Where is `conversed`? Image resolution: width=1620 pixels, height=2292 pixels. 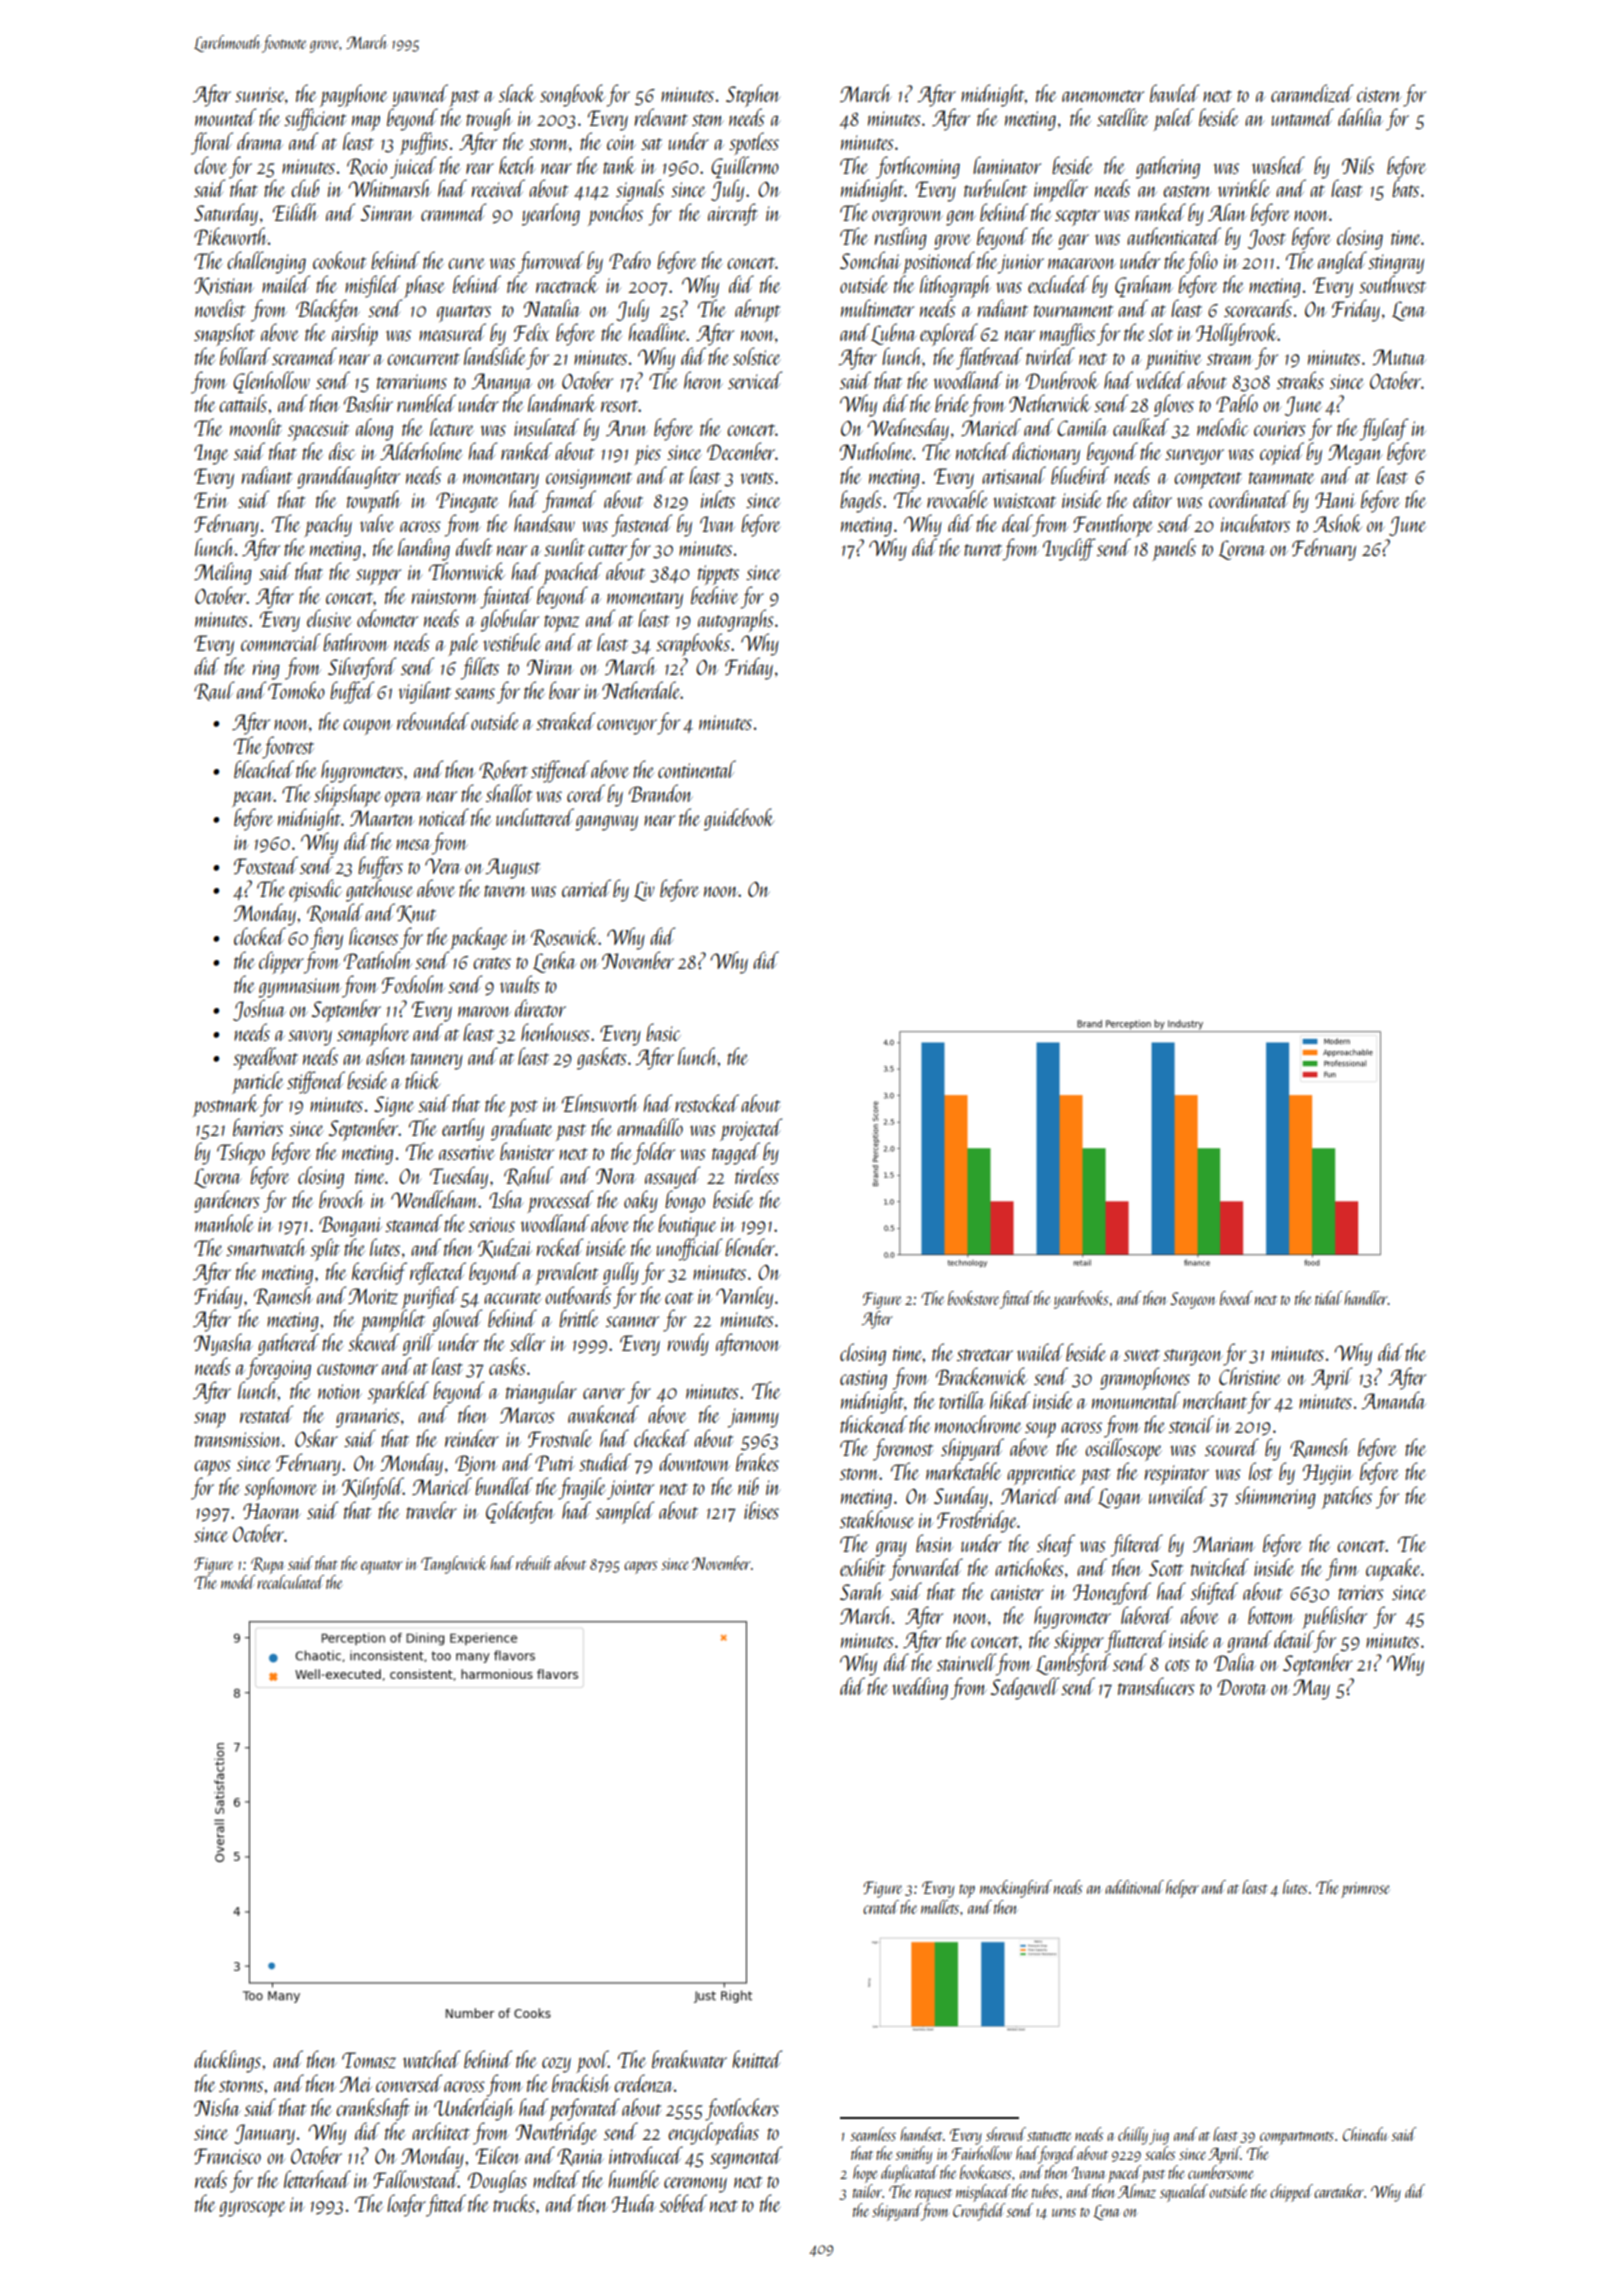 conversed is located at coordinates (409, 2083).
